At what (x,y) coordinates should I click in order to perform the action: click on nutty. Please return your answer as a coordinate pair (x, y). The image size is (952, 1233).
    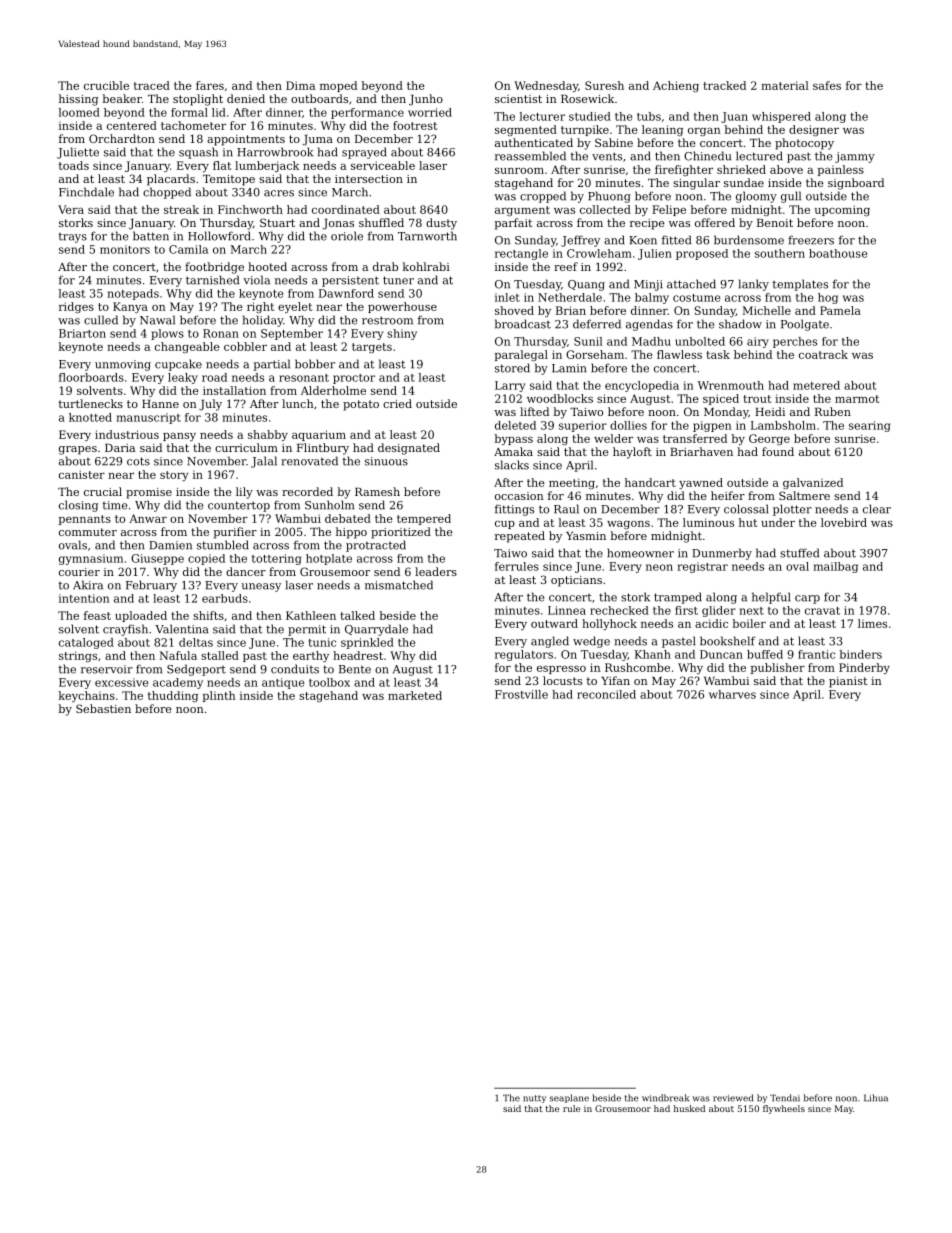
    Looking at the image, I should click on (534, 1099).
